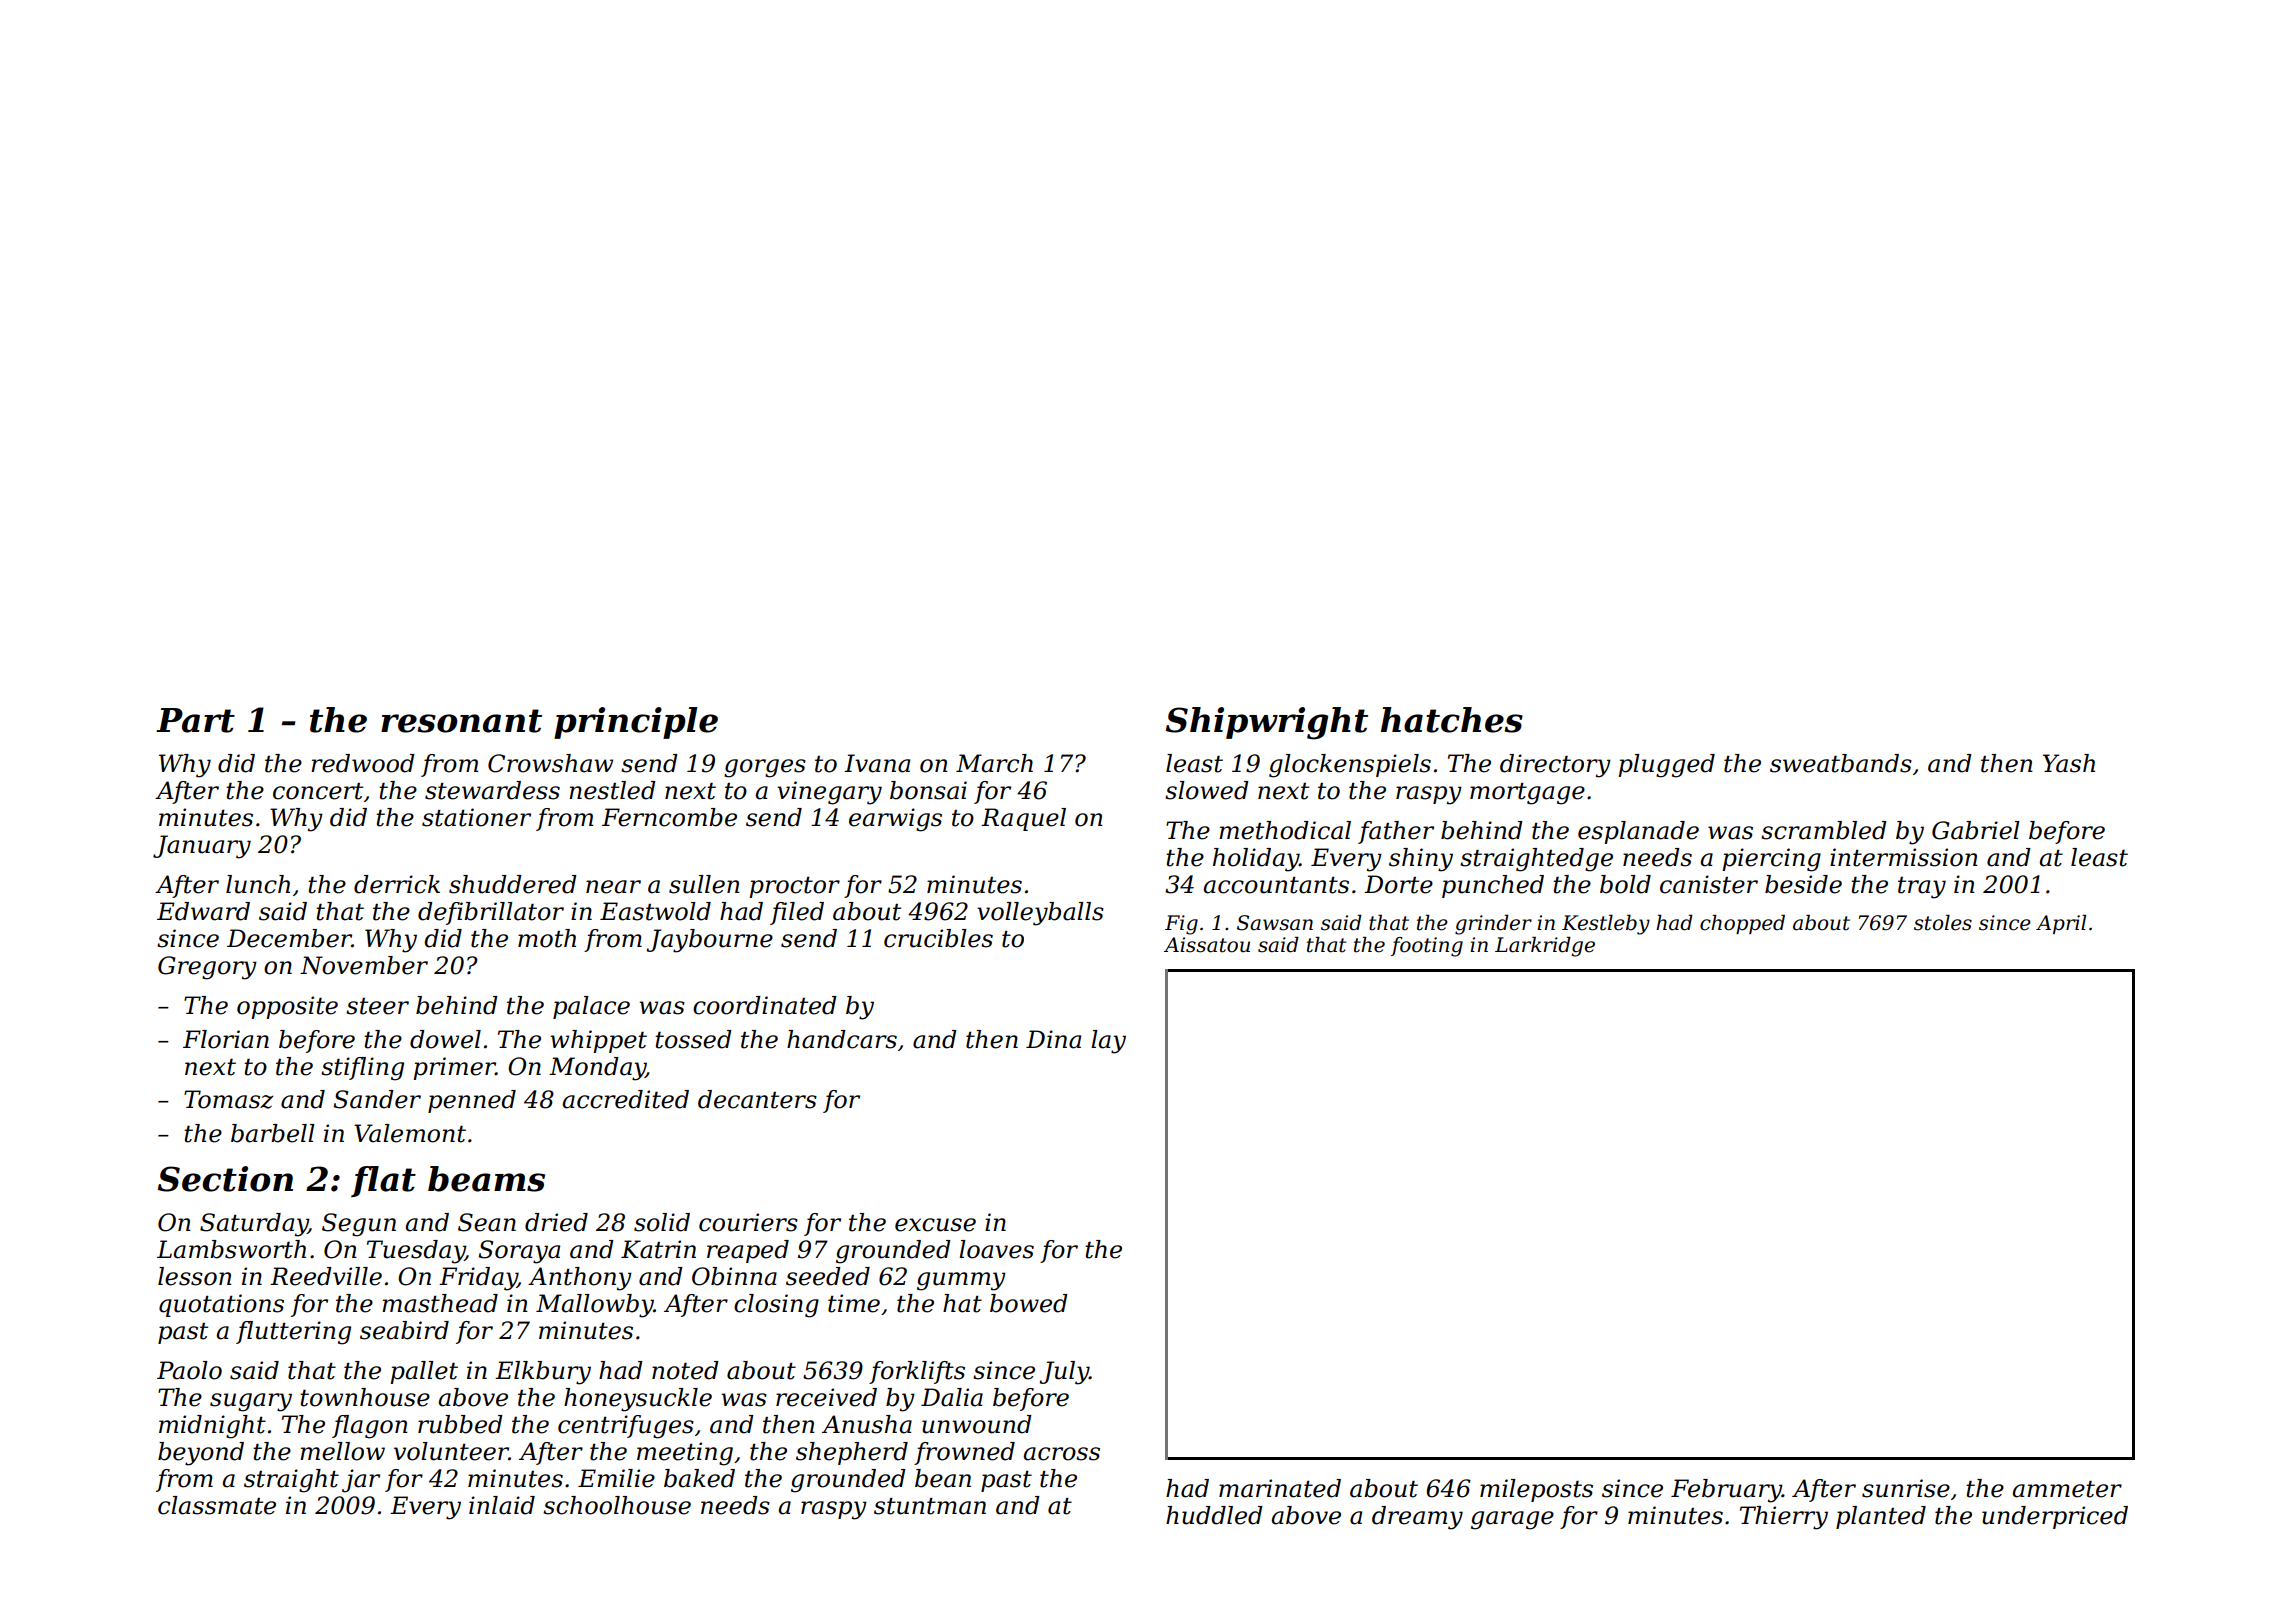 The height and width of the screenshot is (1620, 2292). Describe the element at coordinates (1841, 763) in the screenshot. I see `sweatbands` at that location.
